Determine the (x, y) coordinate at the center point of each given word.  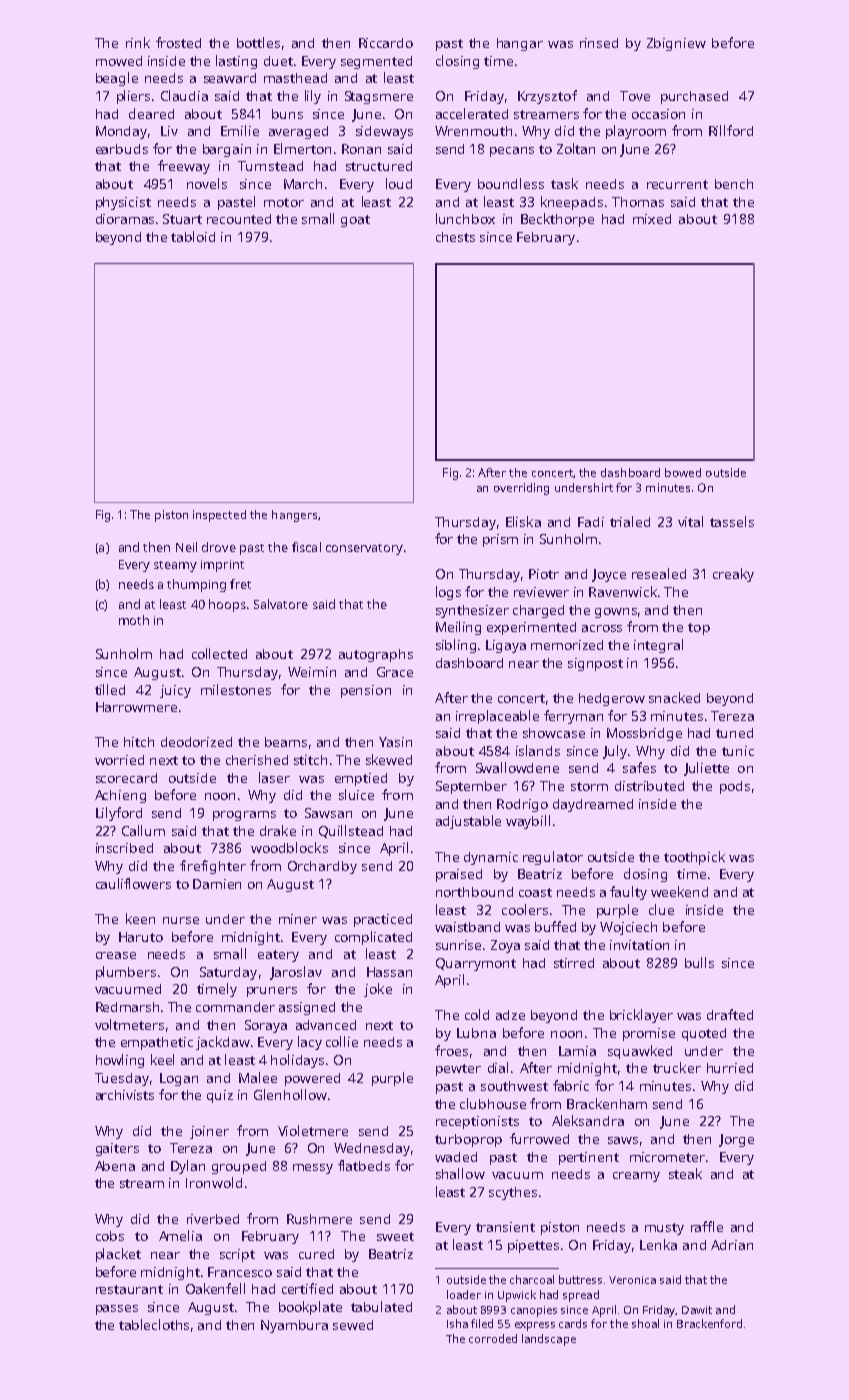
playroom (636, 132)
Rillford (731, 130)
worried (119, 760)
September (471, 787)
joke (378, 990)
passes (117, 1310)
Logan (179, 1079)
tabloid (193, 236)
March (303, 184)
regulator (553, 858)
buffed (555, 926)
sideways (384, 132)
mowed (119, 61)
